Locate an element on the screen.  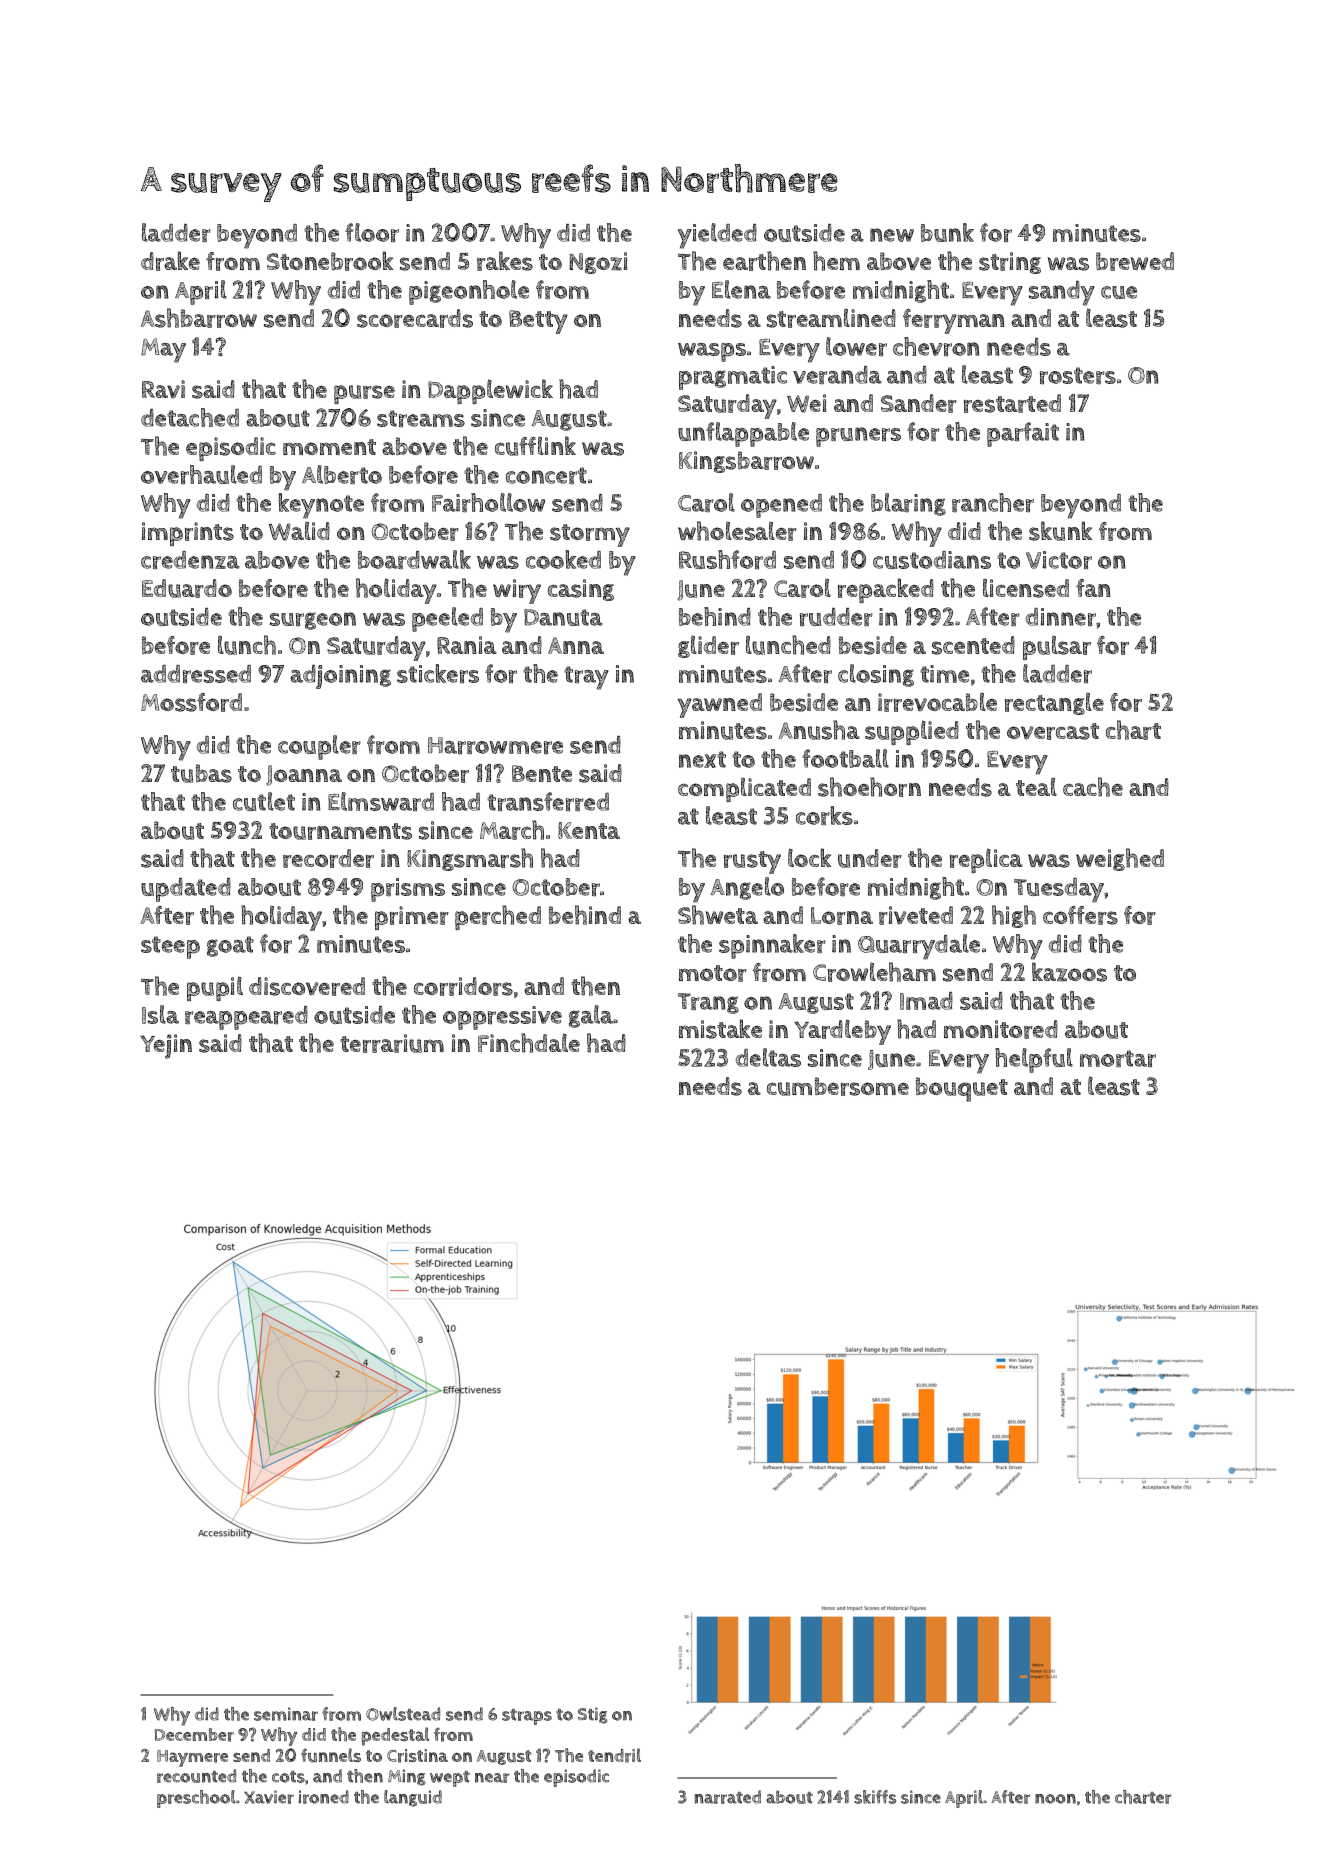
supplied is located at coordinates (912, 732).
